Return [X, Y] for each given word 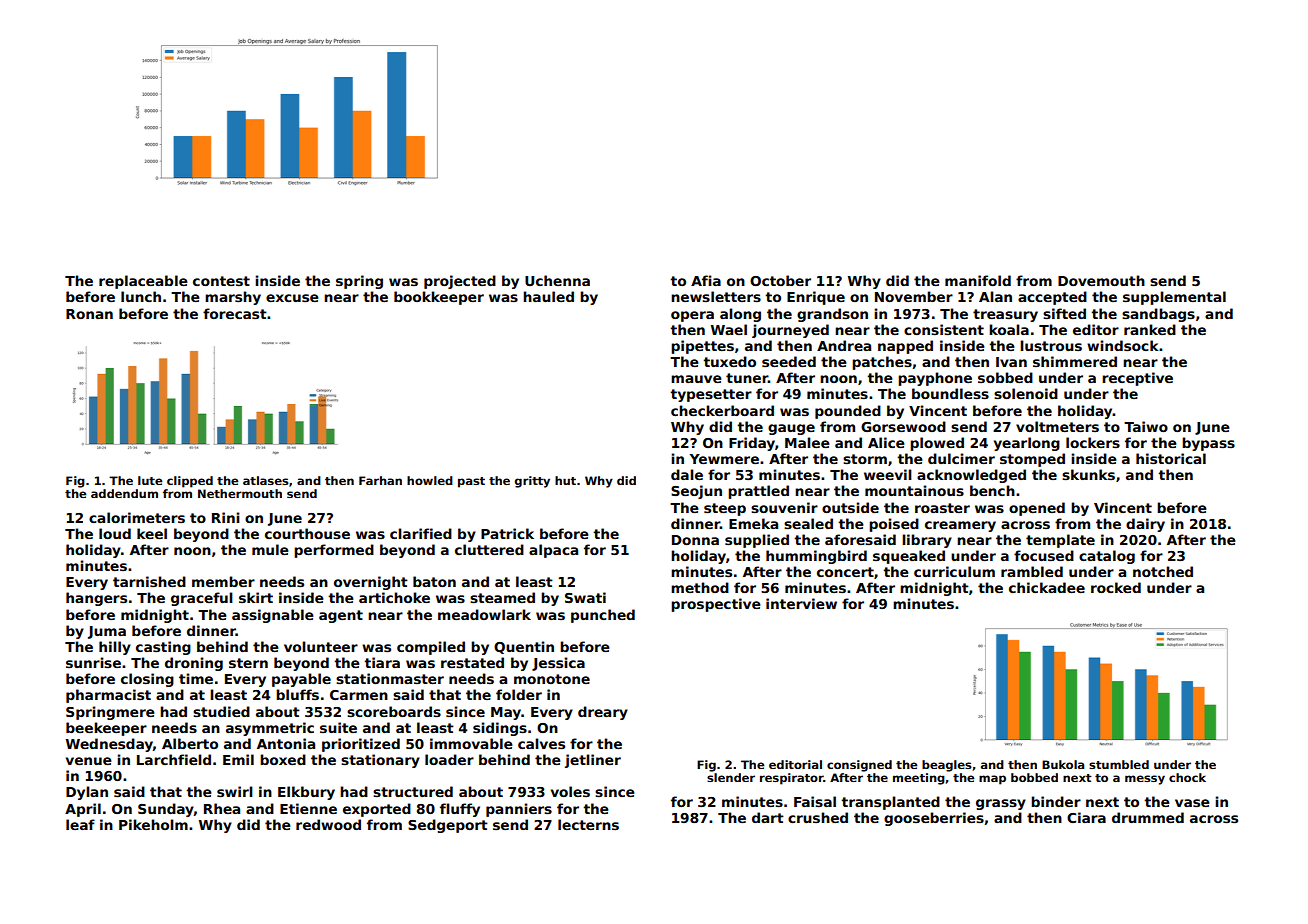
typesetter [711, 395]
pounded [848, 412]
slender [731, 777]
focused [1044, 555]
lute [150, 480]
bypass [1208, 444]
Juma [107, 632]
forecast [235, 313]
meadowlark [484, 614]
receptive [1137, 379]
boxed [283, 759]
